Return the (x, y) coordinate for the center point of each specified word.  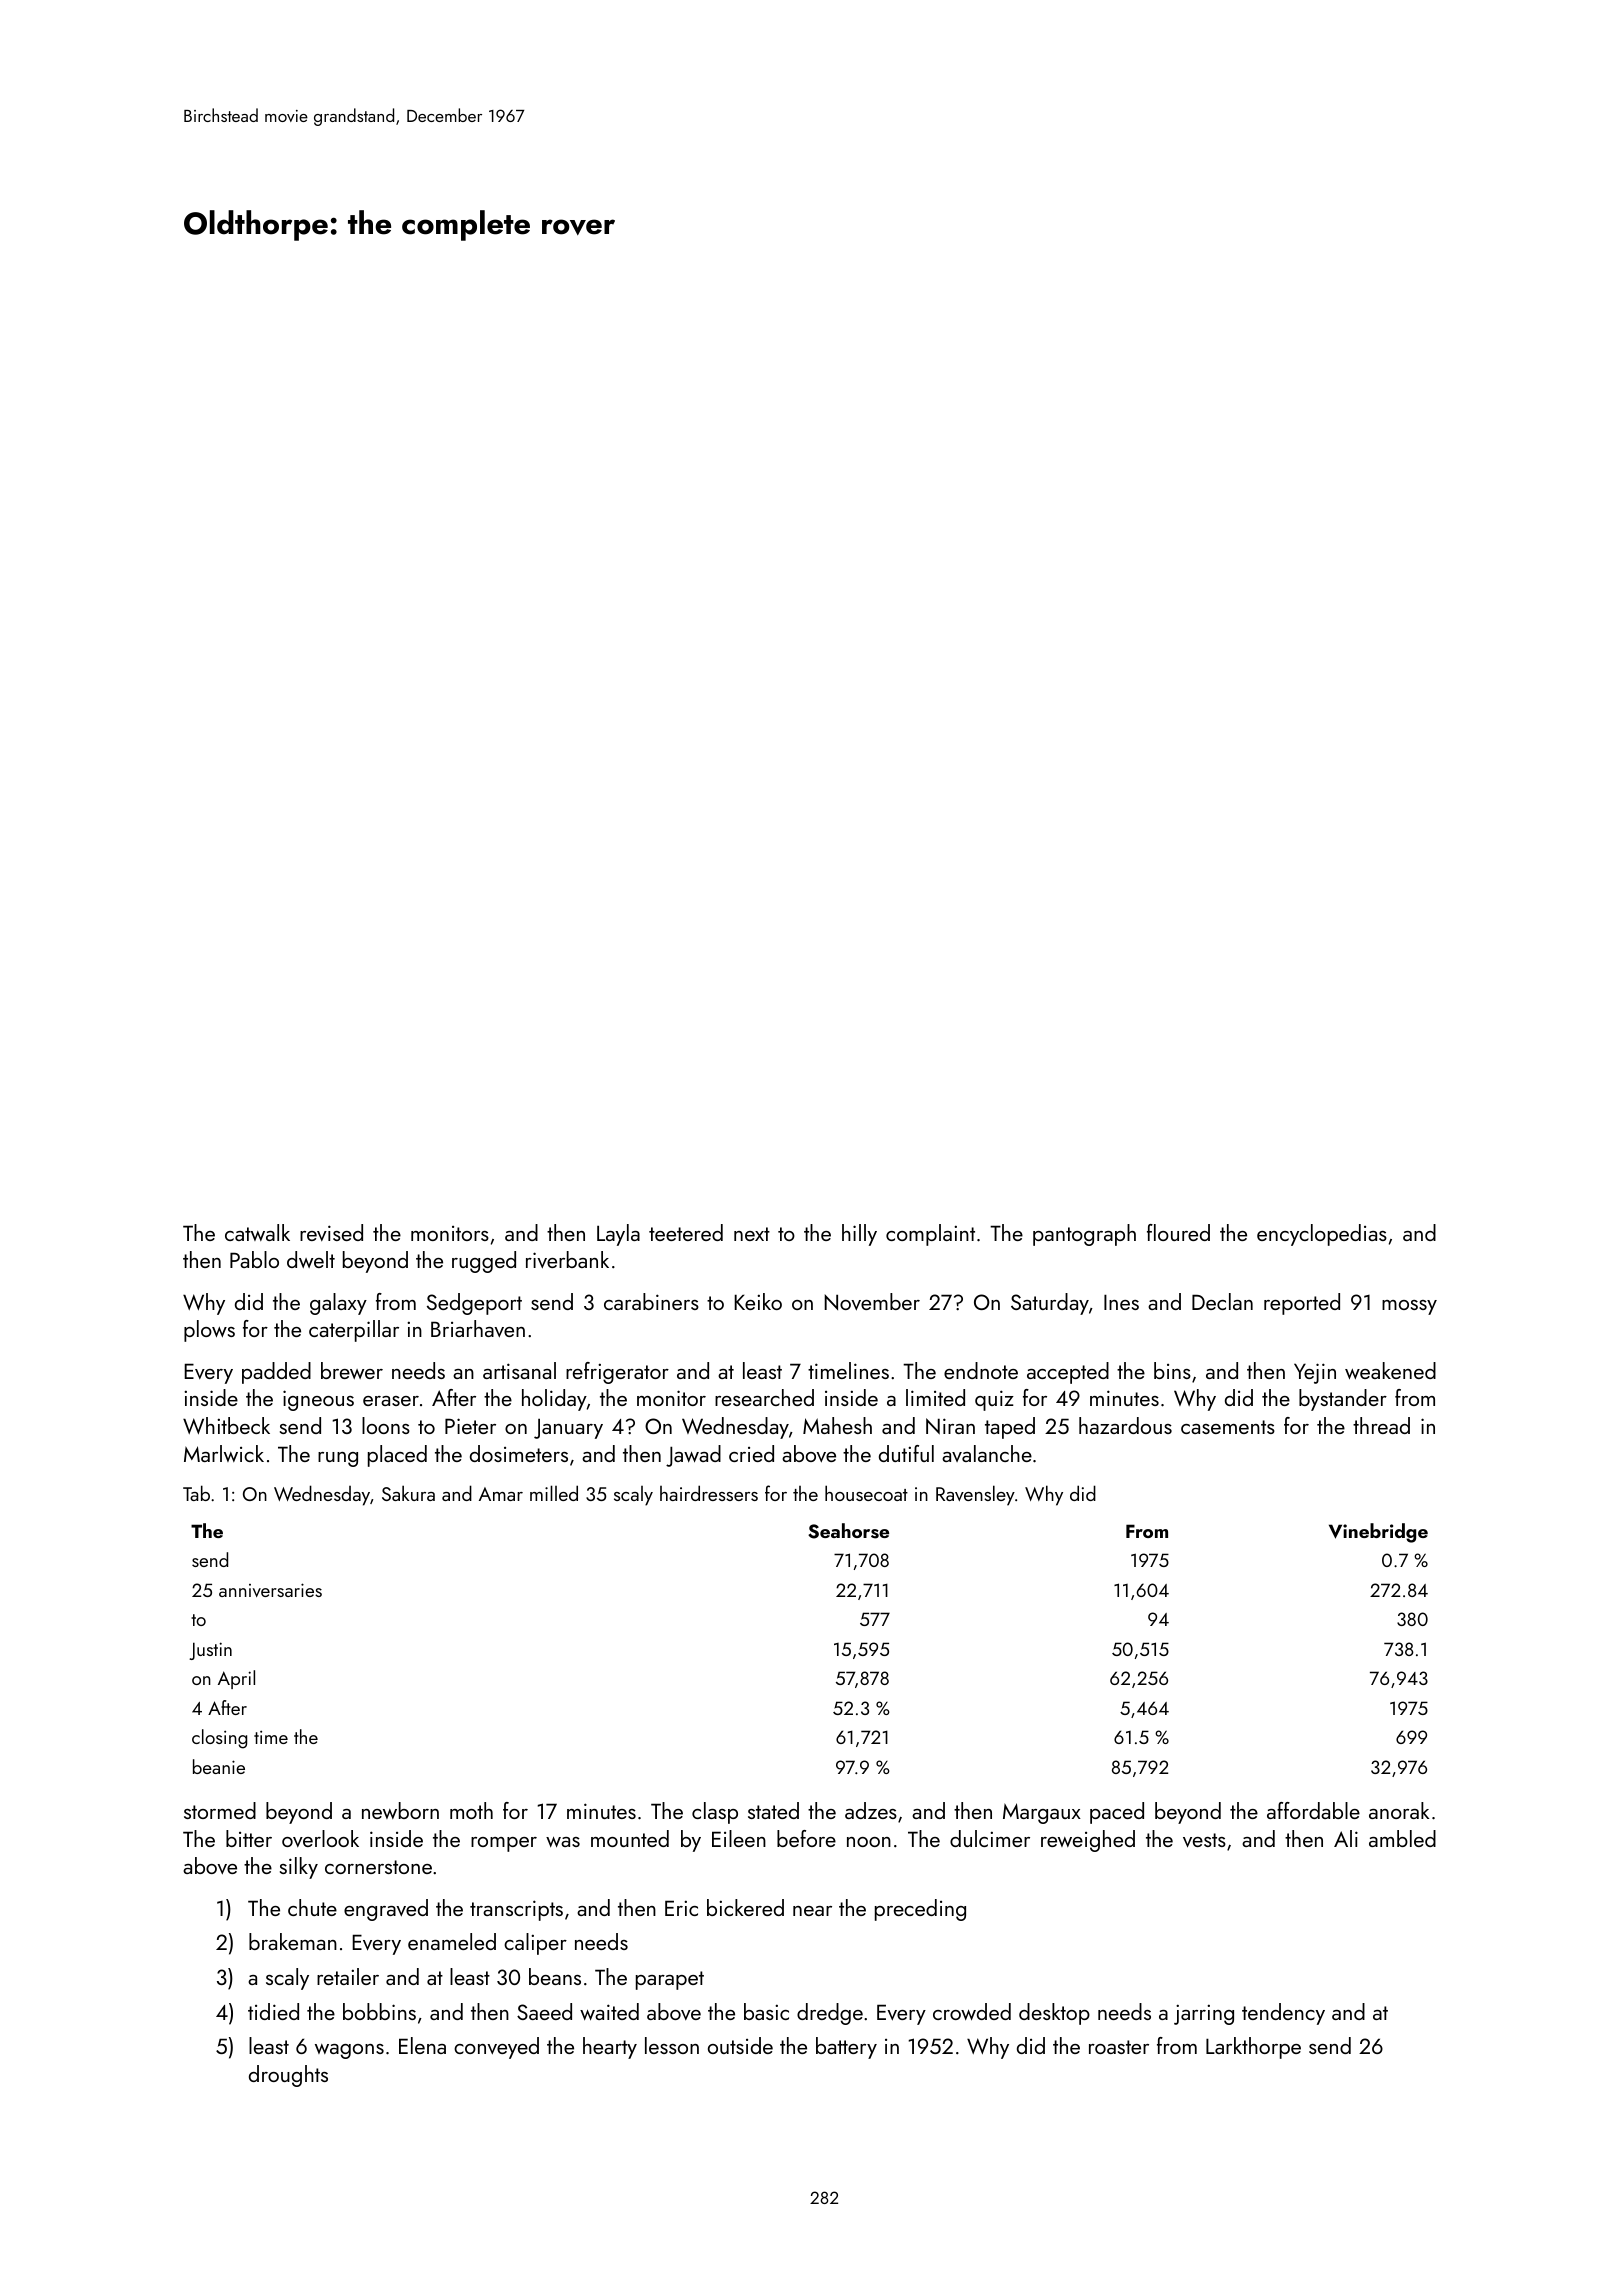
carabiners (651, 1301)
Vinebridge (1378, 1533)
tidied (273, 2011)
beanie (219, 1766)
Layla (618, 1235)
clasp (715, 1813)
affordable (1313, 1810)
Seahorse (848, 1531)
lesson (672, 2045)
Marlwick (224, 1453)
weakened (1390, 1370)
